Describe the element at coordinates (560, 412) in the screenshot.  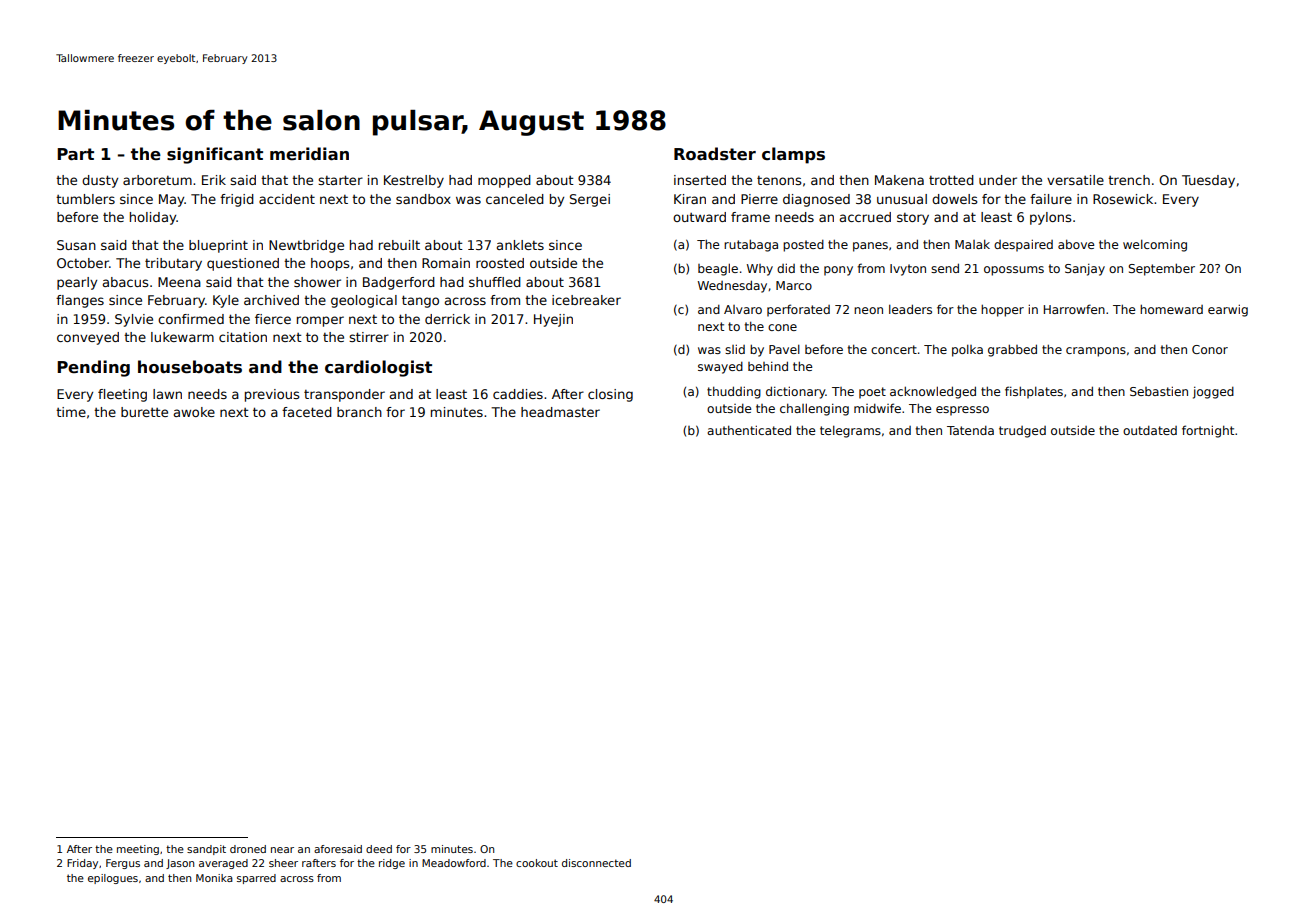
I see `headmaster` at that location.
